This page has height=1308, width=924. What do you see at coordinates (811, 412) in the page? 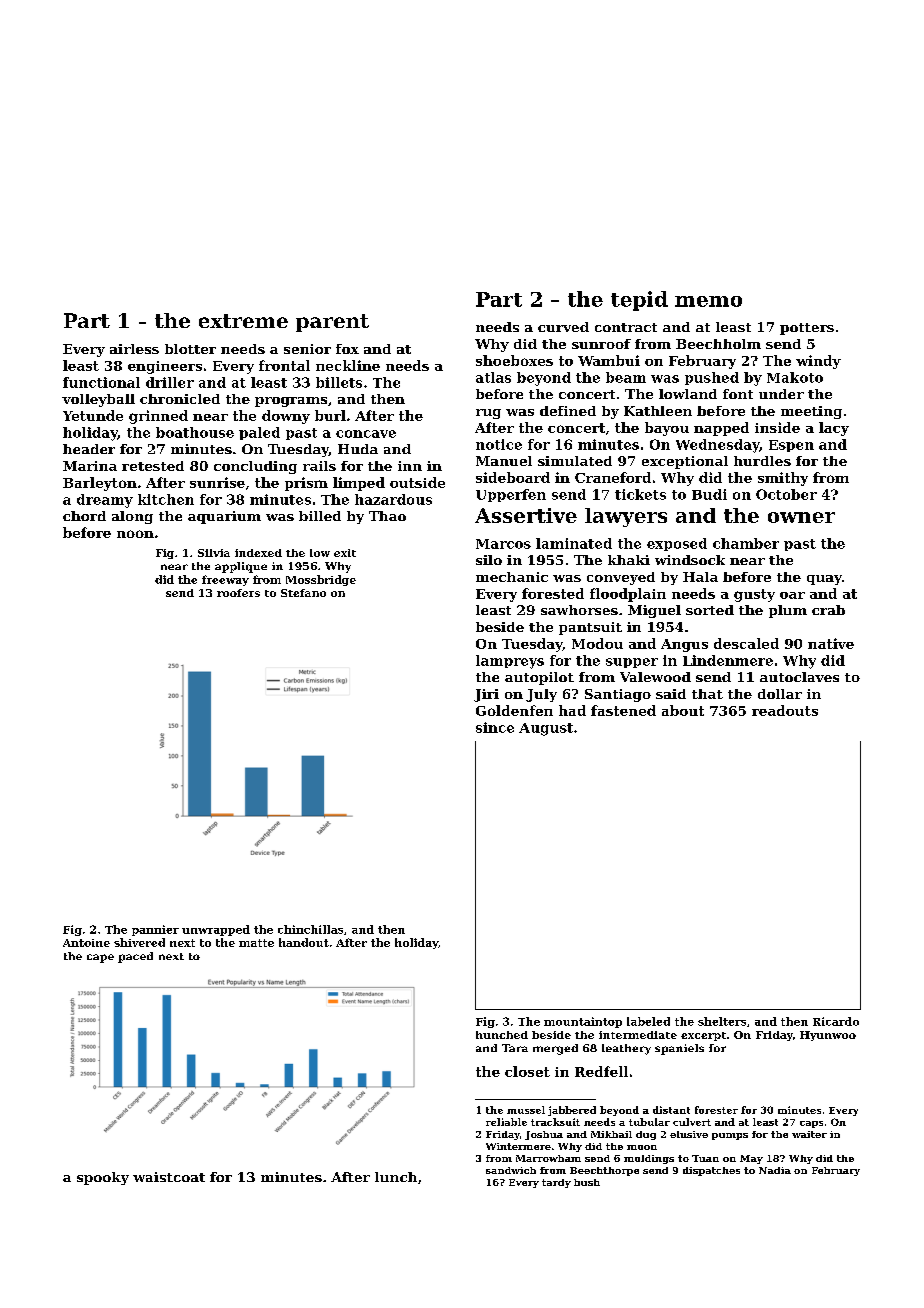
I see `meeting` at bounding box center [811, 412].
